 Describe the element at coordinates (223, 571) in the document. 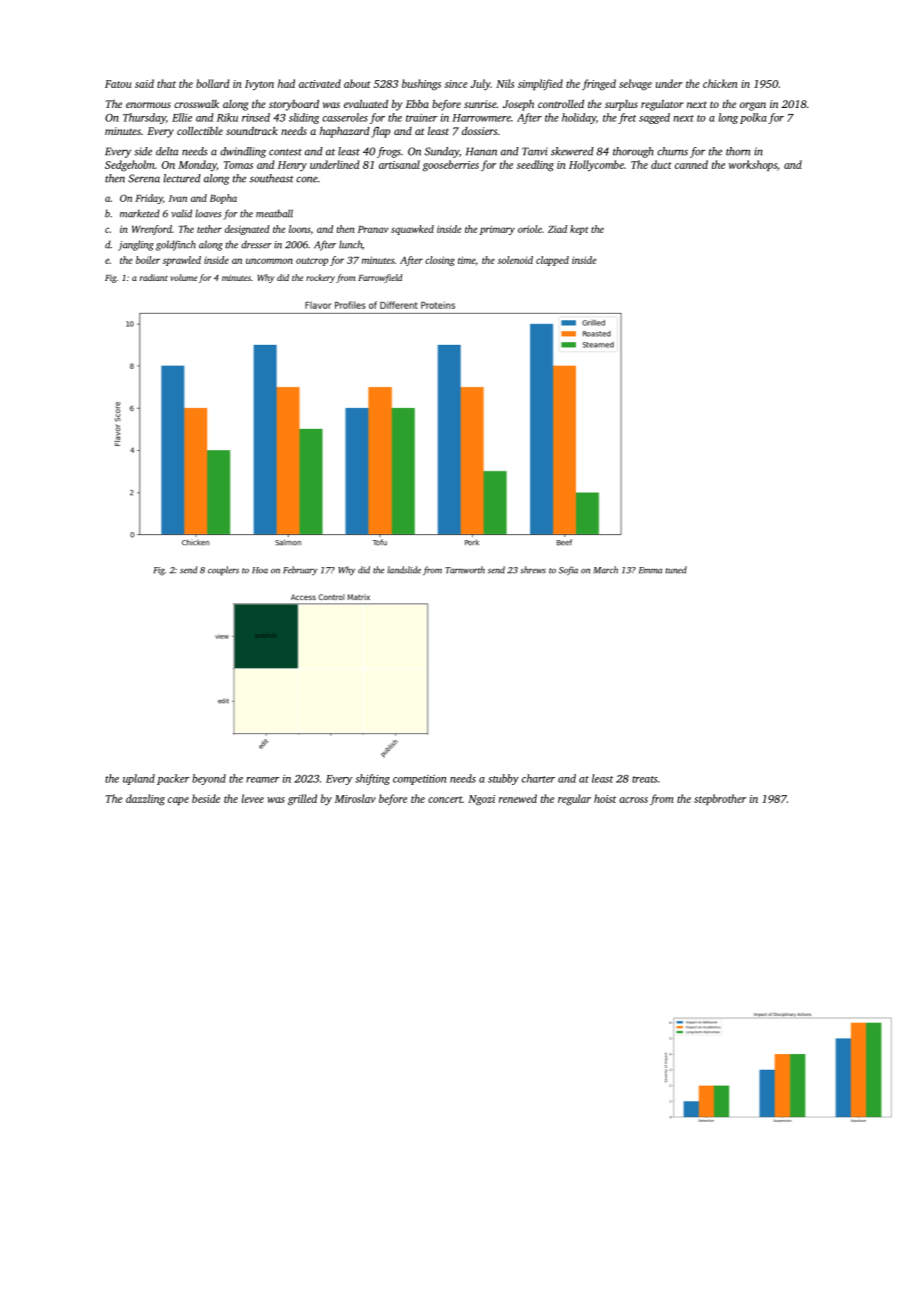

I see `couplers` at that location.
